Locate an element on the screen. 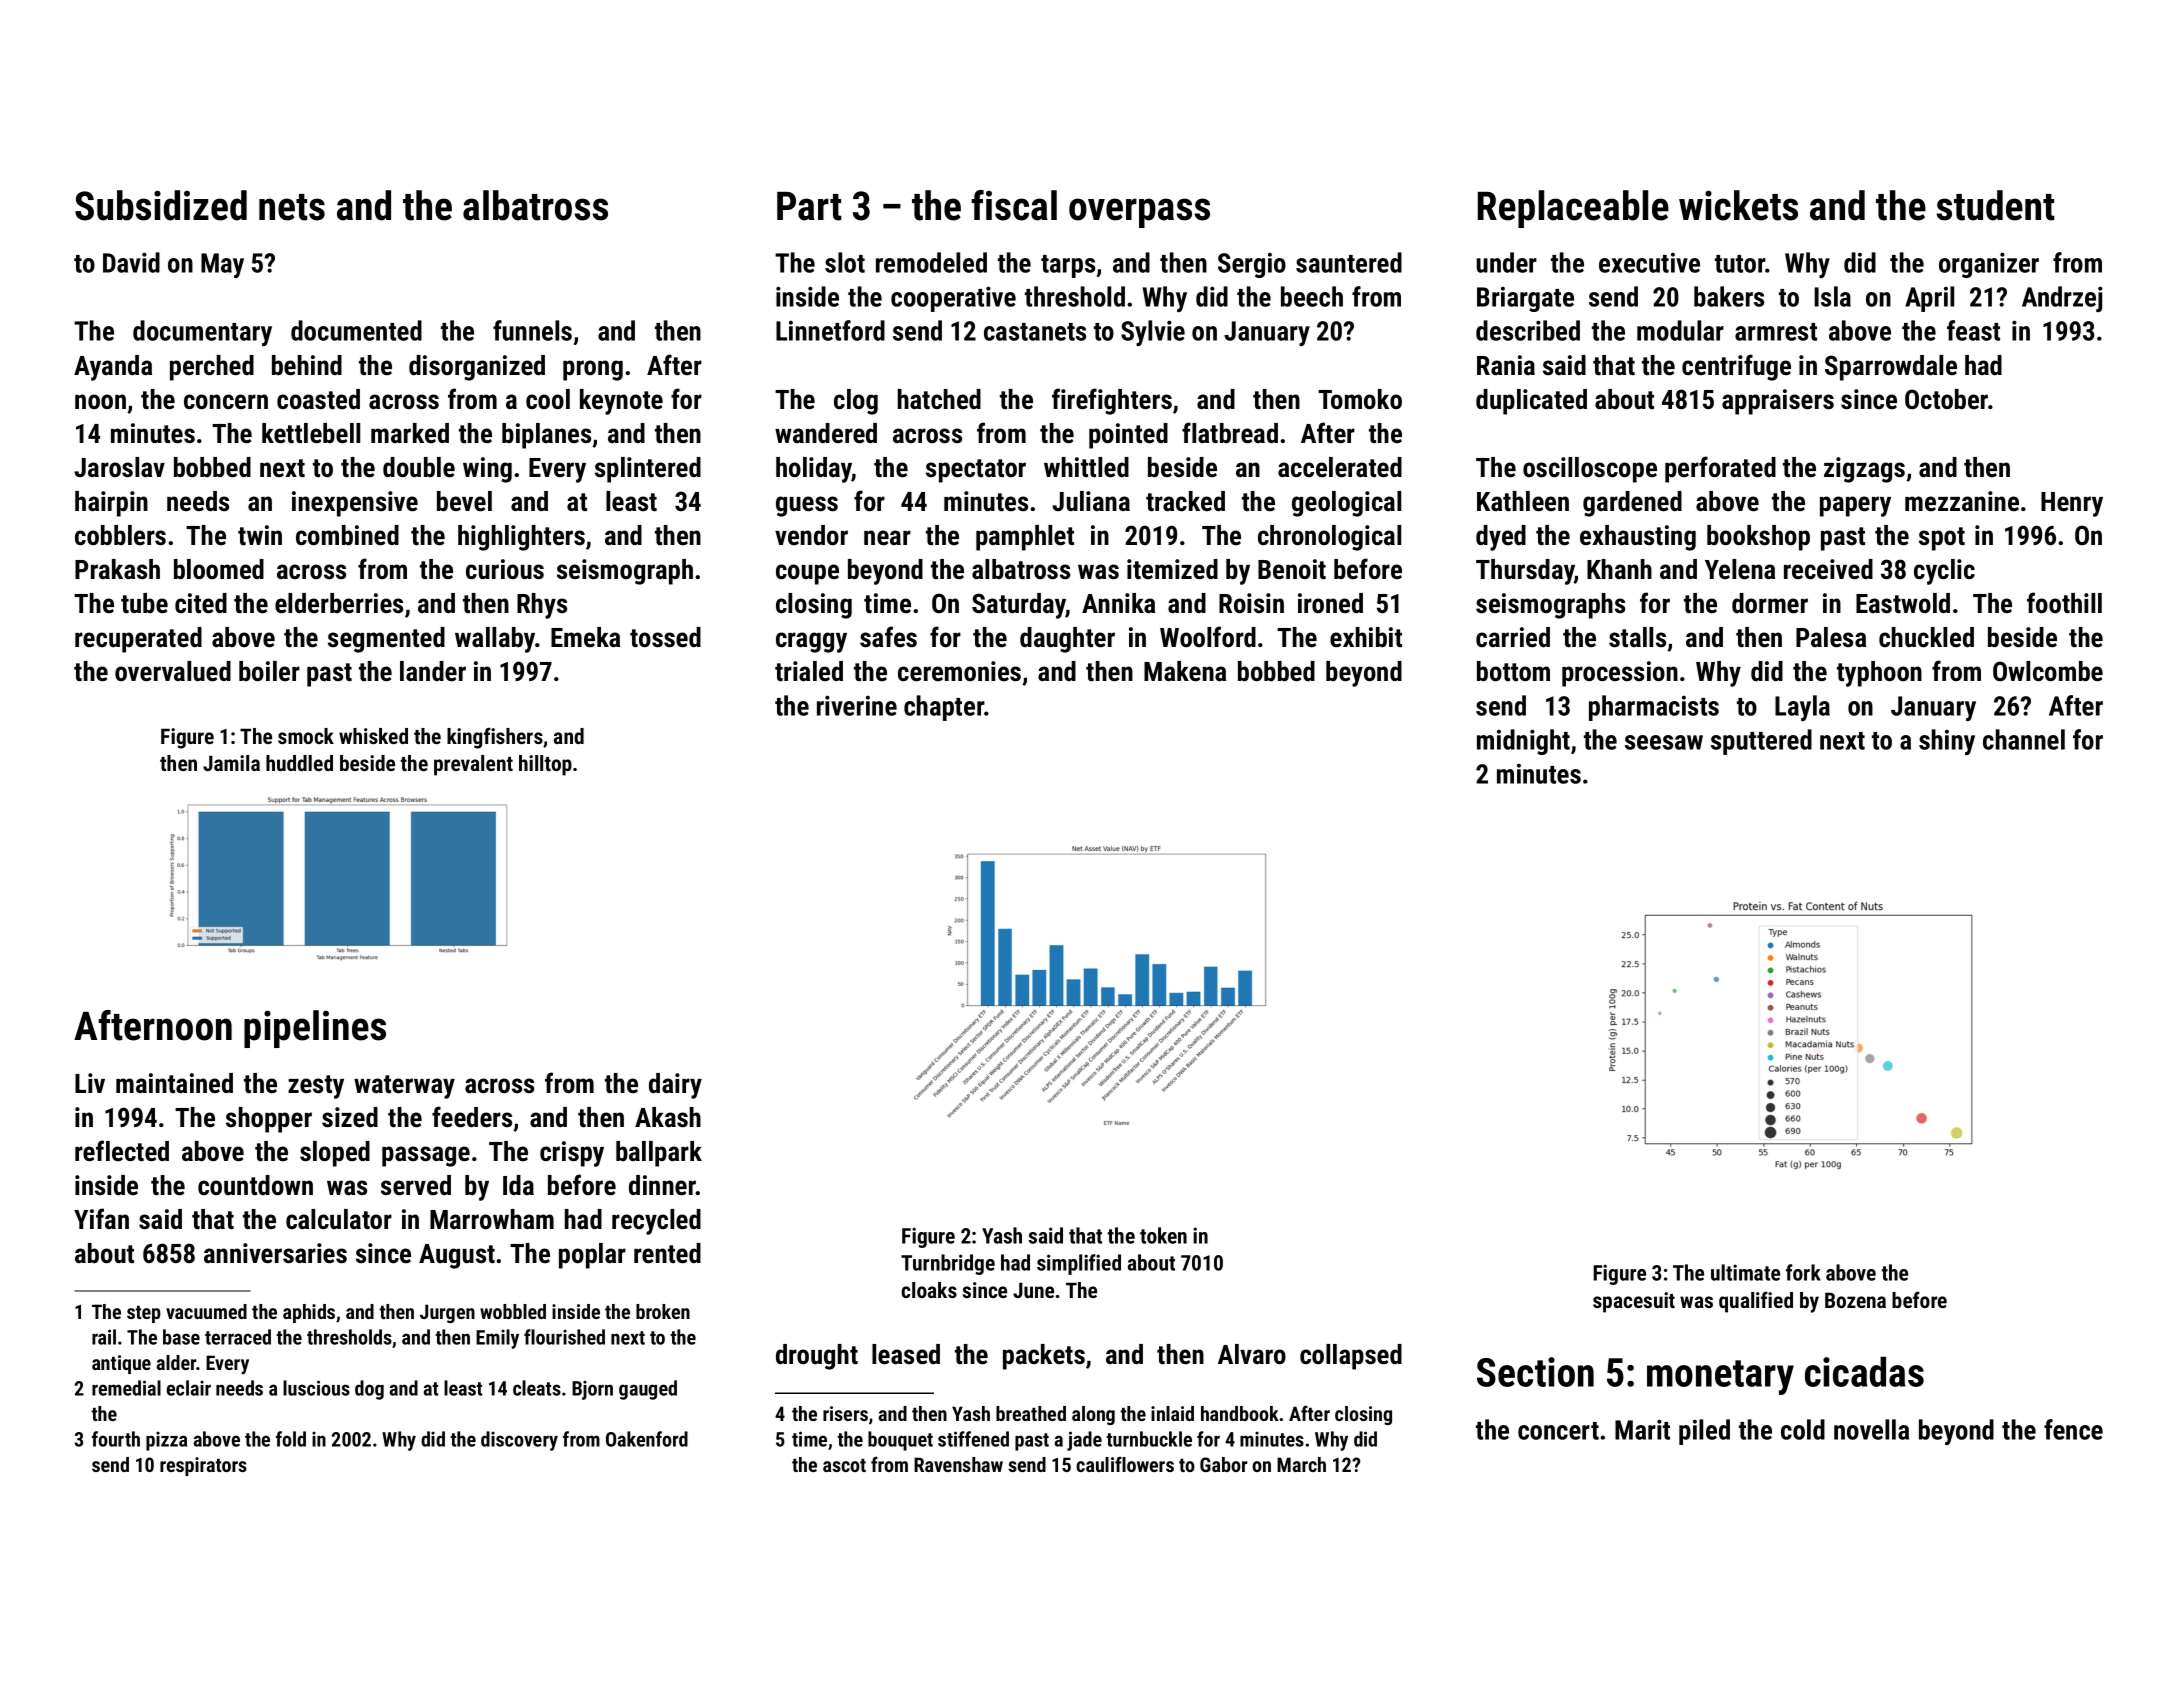 This screenshot has width=2178, height=1683. sputtered is located at coordinates (1761, 742).
